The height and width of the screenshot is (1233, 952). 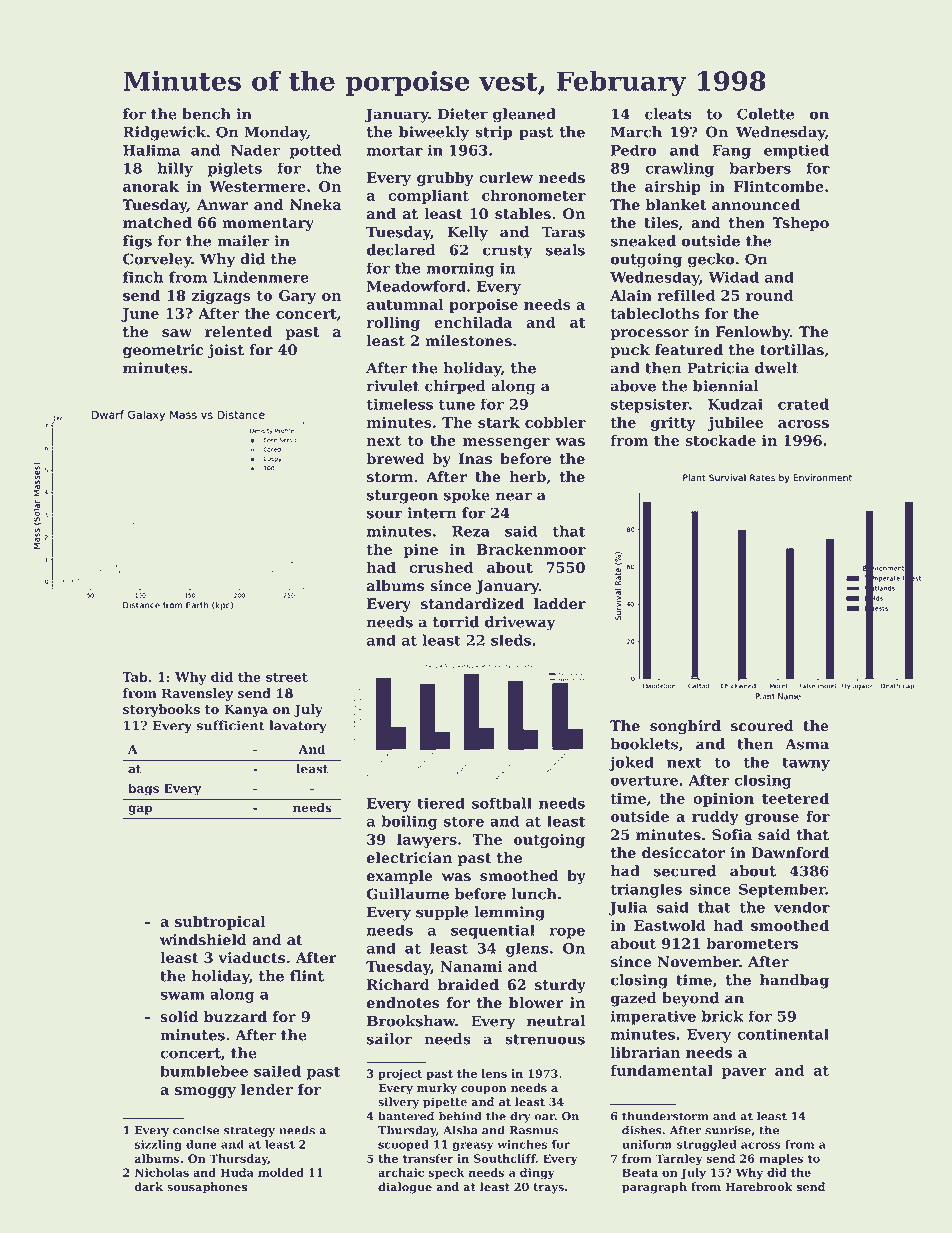 What do you see at coordinates (560, 604) in the screenshot?
I see `ladder` at bounding box center [560, 604].
